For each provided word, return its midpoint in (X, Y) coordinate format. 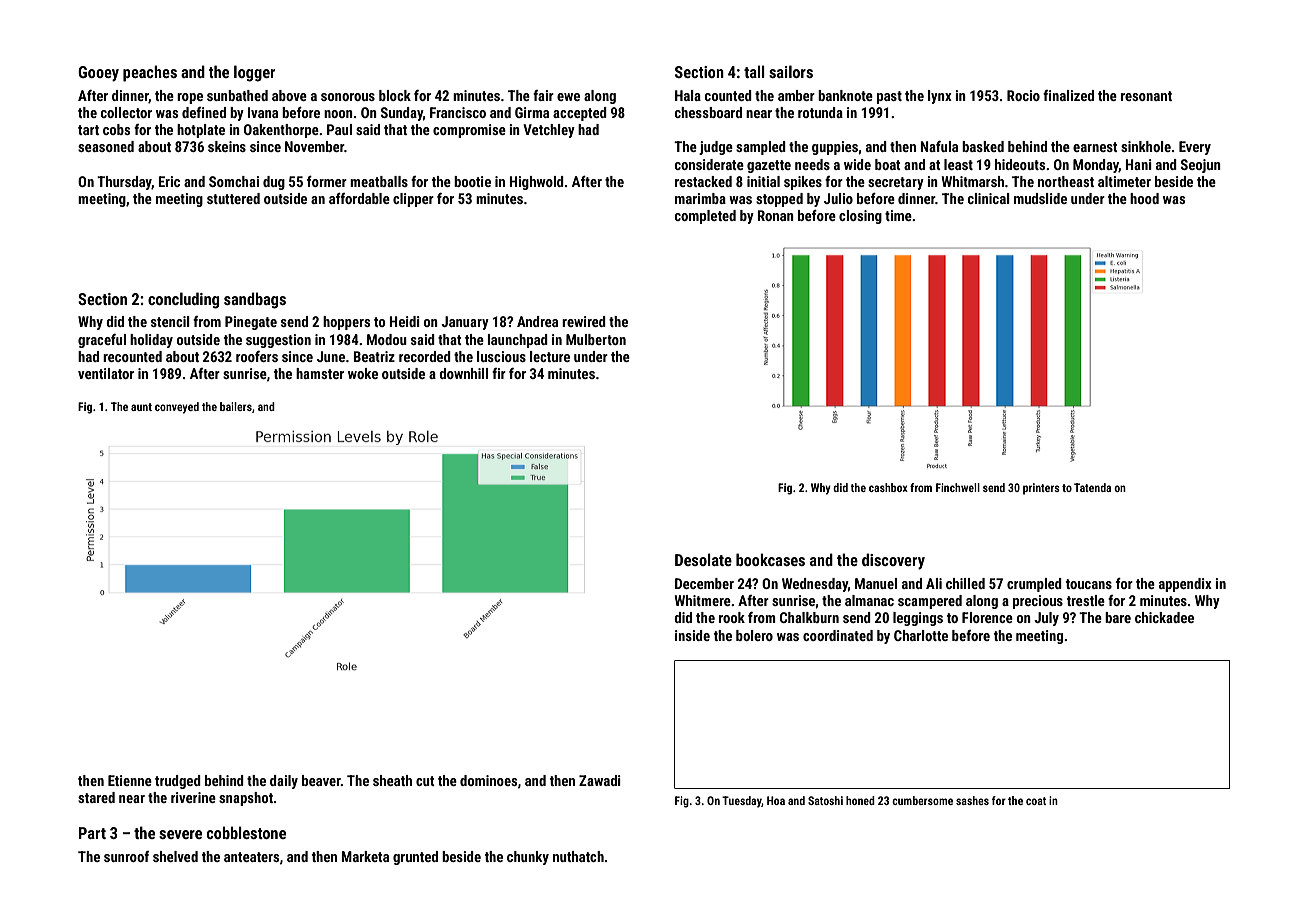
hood (1144, 198)
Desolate (703, 559)
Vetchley (549, 131)
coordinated (838, 635)
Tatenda (1092, 487)
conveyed (177, 408)
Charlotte (921, 635)
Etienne (130, 780)
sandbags (255, 300)
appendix (1185, 585)
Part (92, 833)
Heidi (404, 321)
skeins (227, 146)
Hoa (776, 800)
